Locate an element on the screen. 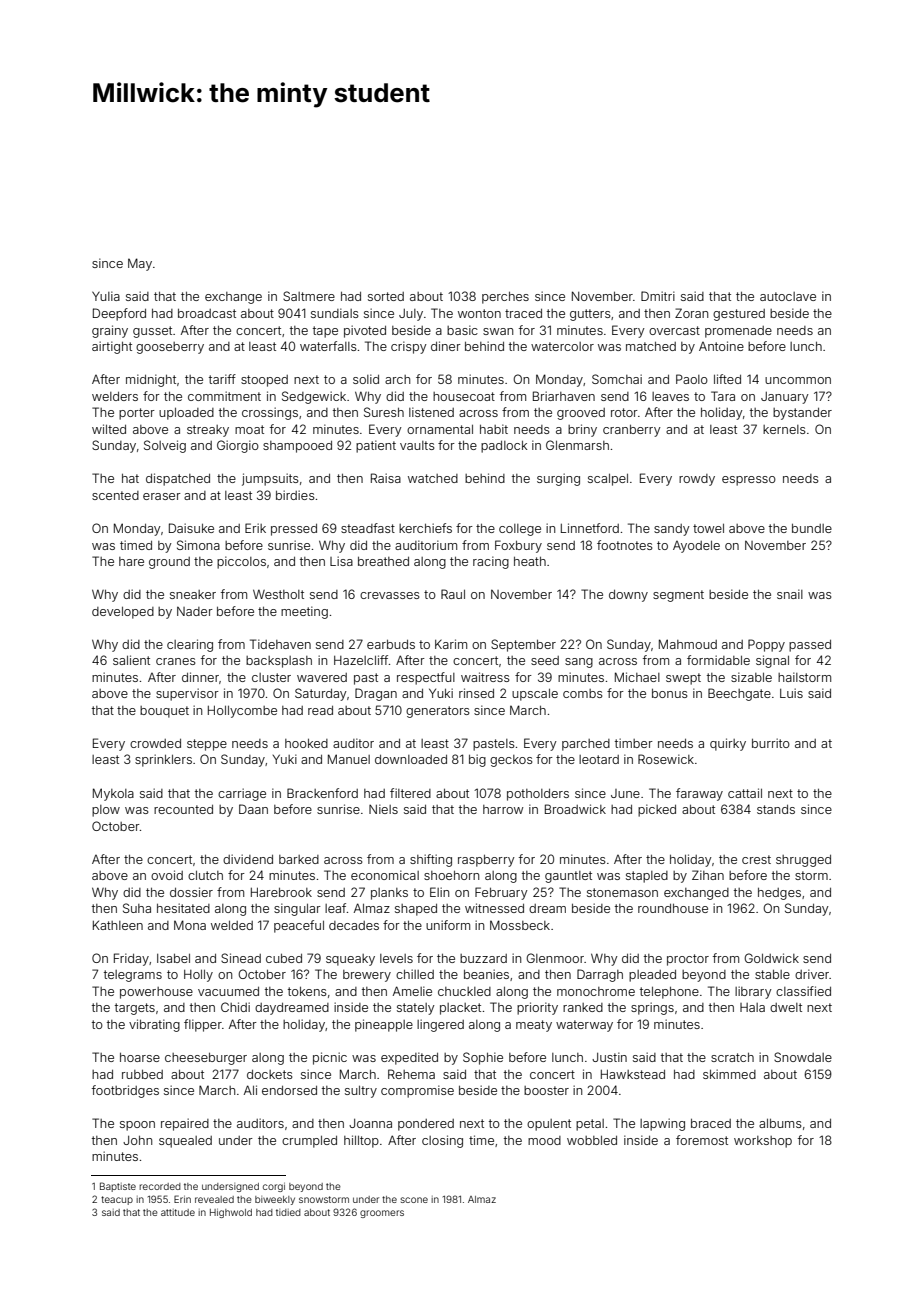  bundle is located at coordinates (812, 528).
